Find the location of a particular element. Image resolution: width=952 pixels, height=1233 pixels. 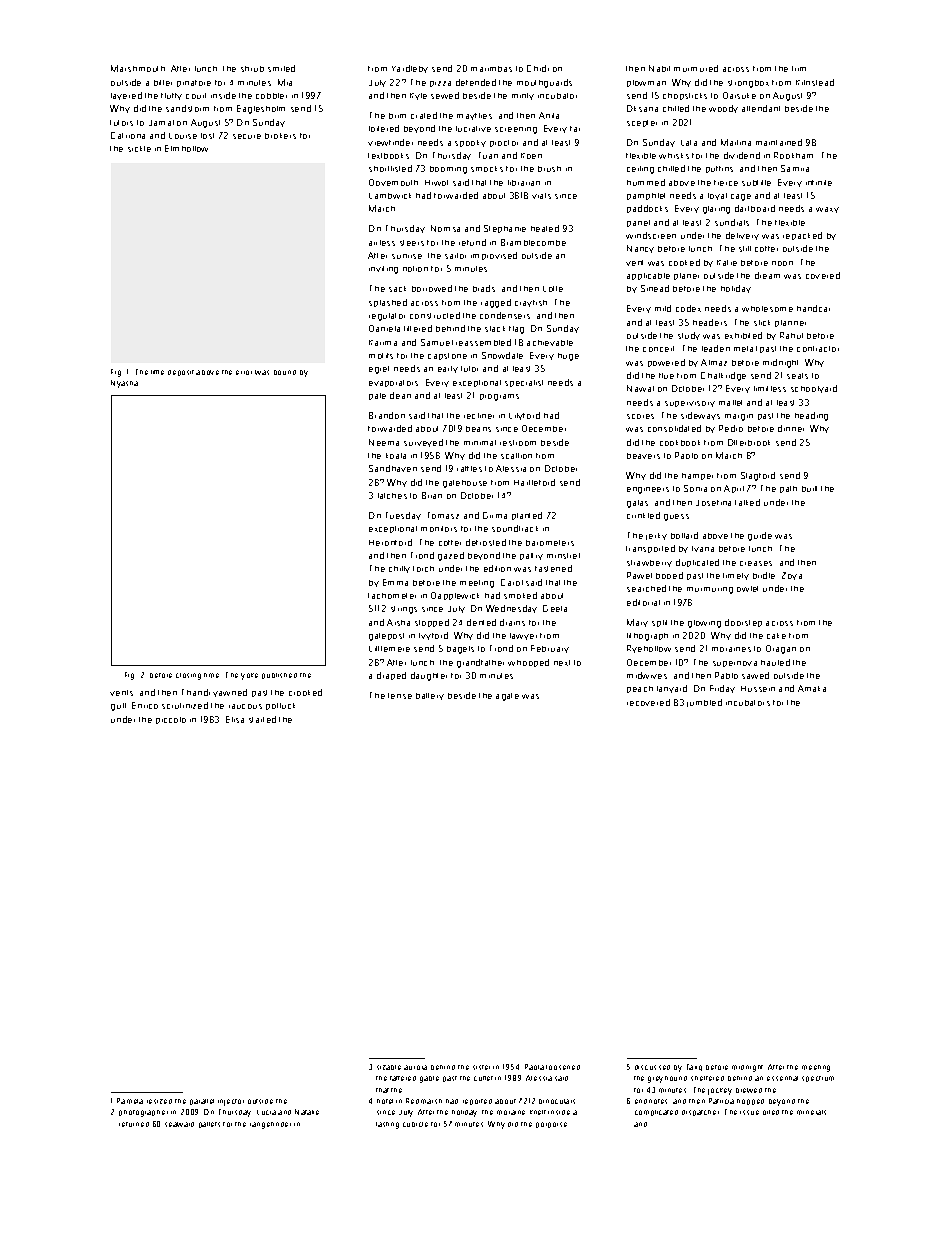

battery is located at coordinates (430, 696).
